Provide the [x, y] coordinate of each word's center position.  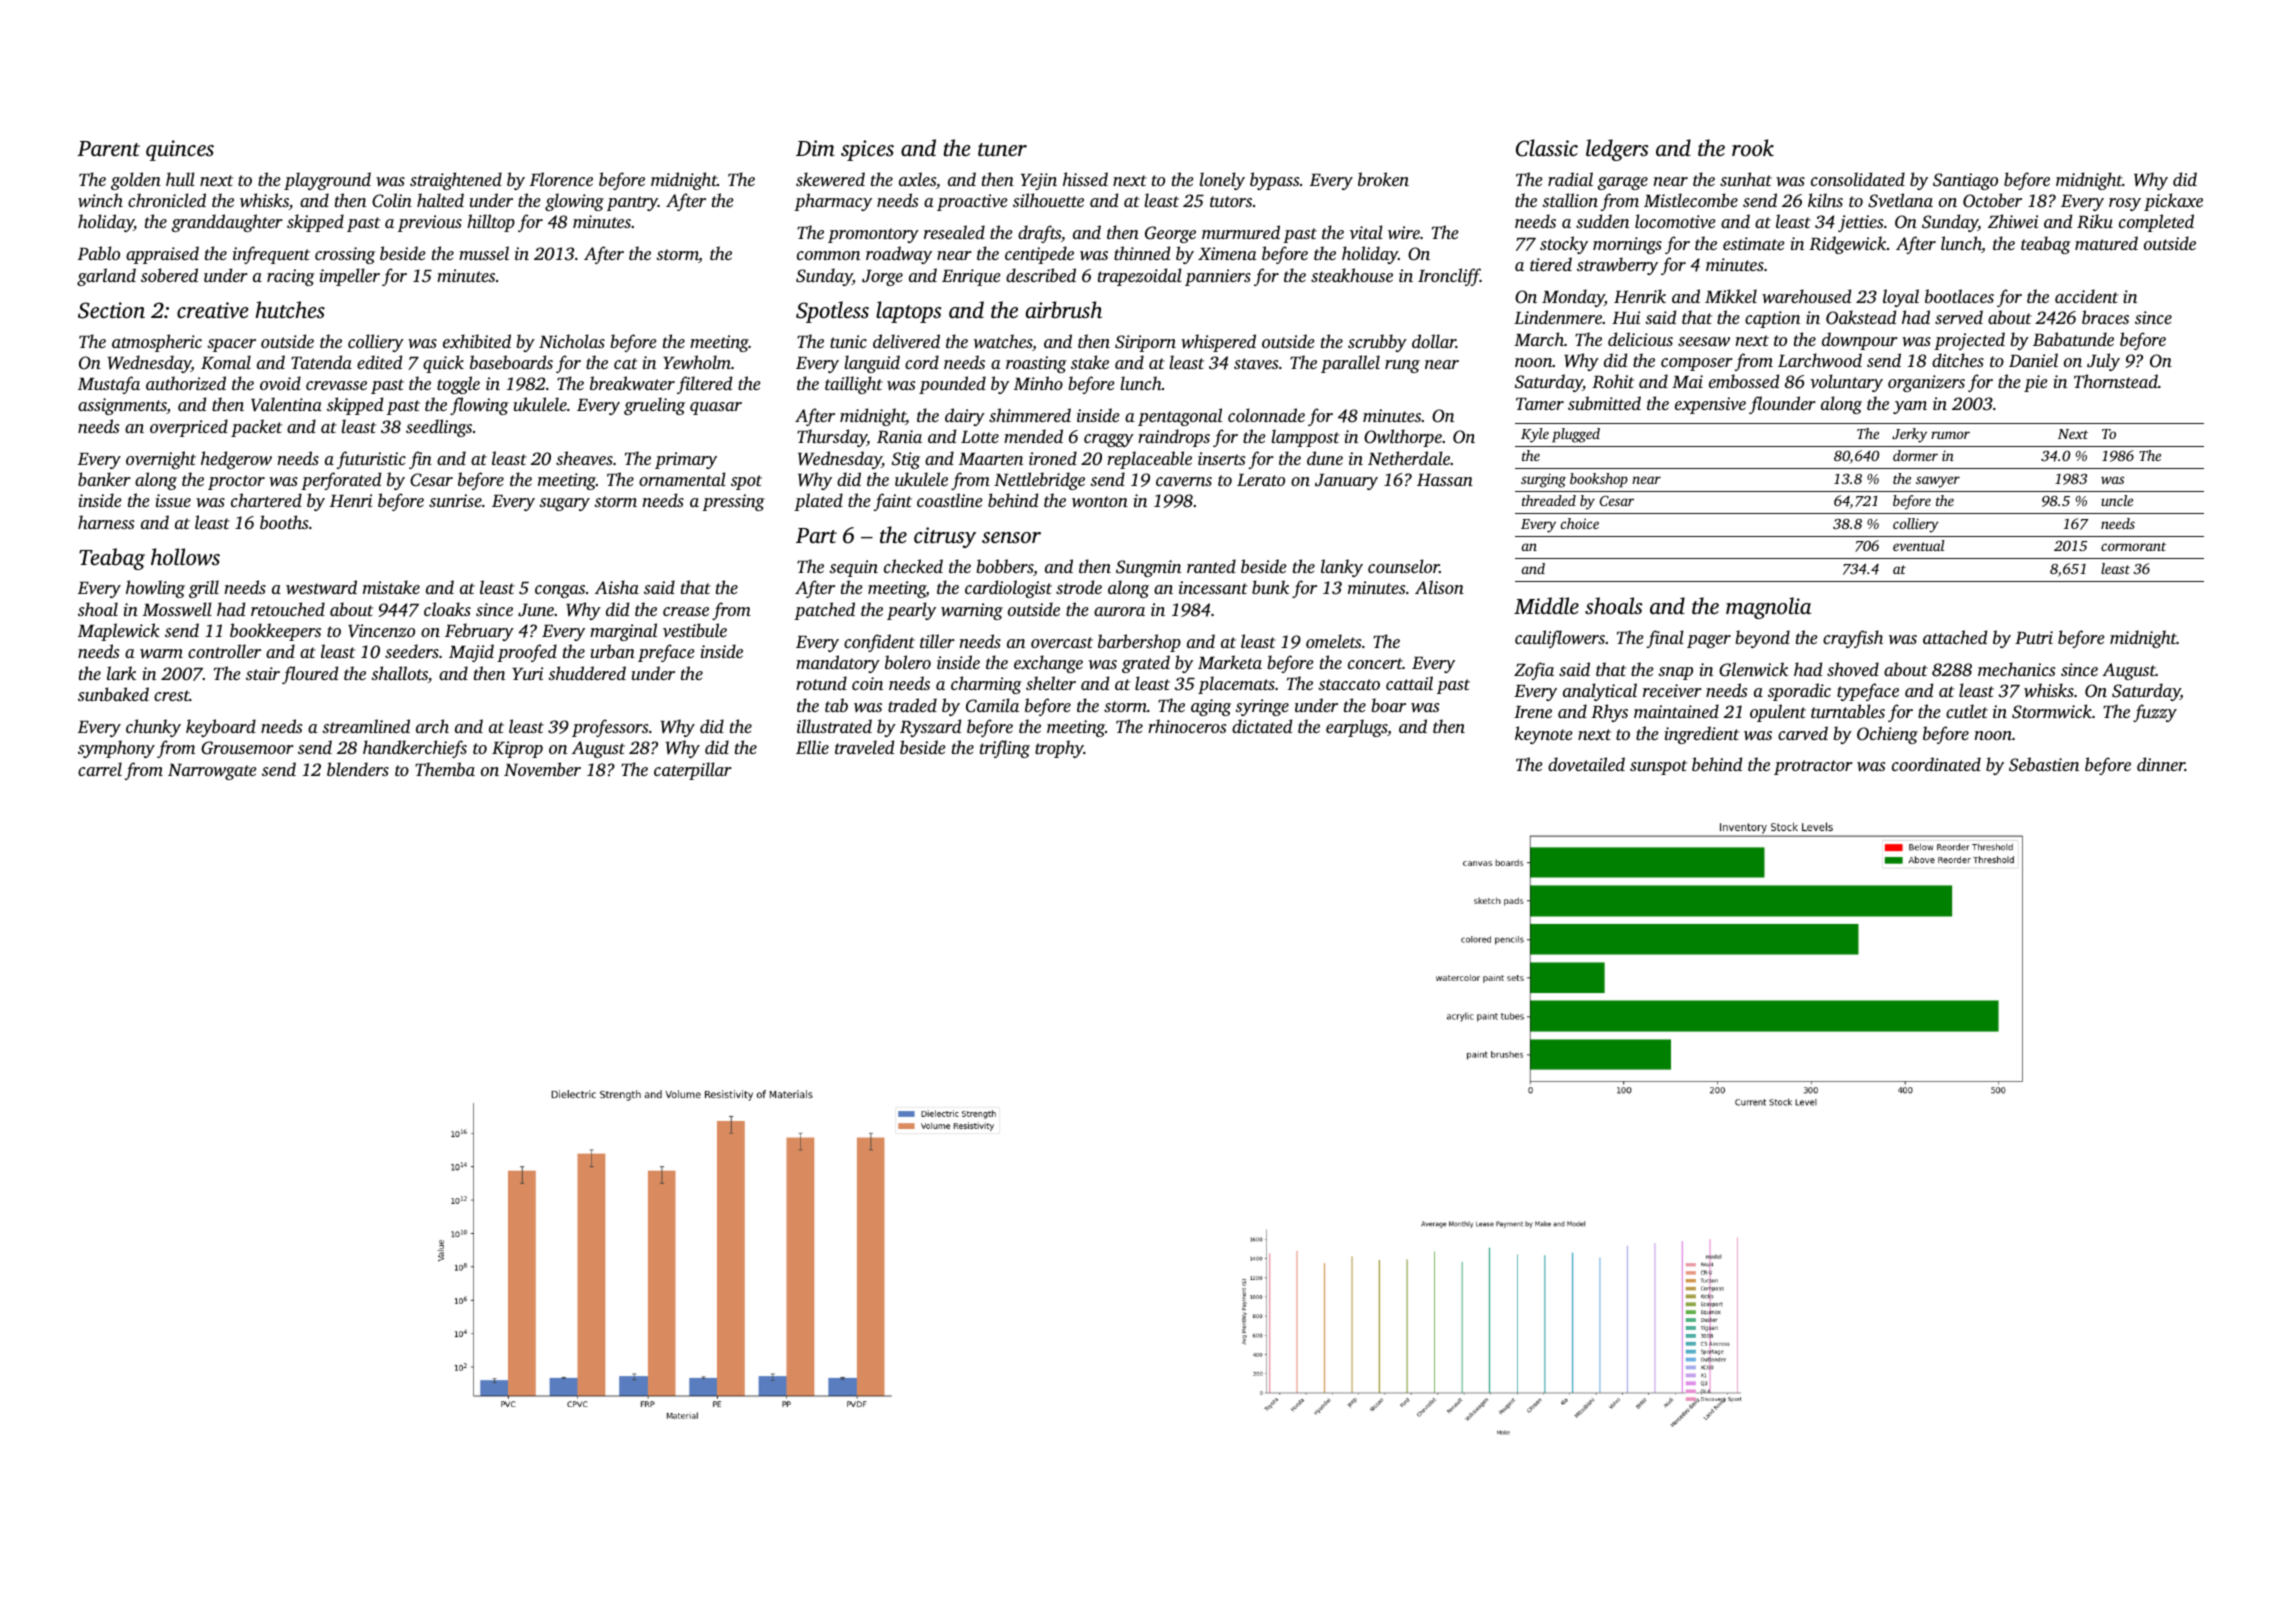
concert [1375, 663]
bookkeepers [275, 632]
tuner [1002, 149]
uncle [2117, 500]
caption [1772, 319]
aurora [1119, 611]
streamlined [366, 726]
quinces [180, 150]
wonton [1100, 501]
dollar [1434, 341]
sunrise [455, 500]
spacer [231, 345]
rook [1753, 147]
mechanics [2016, 669]
